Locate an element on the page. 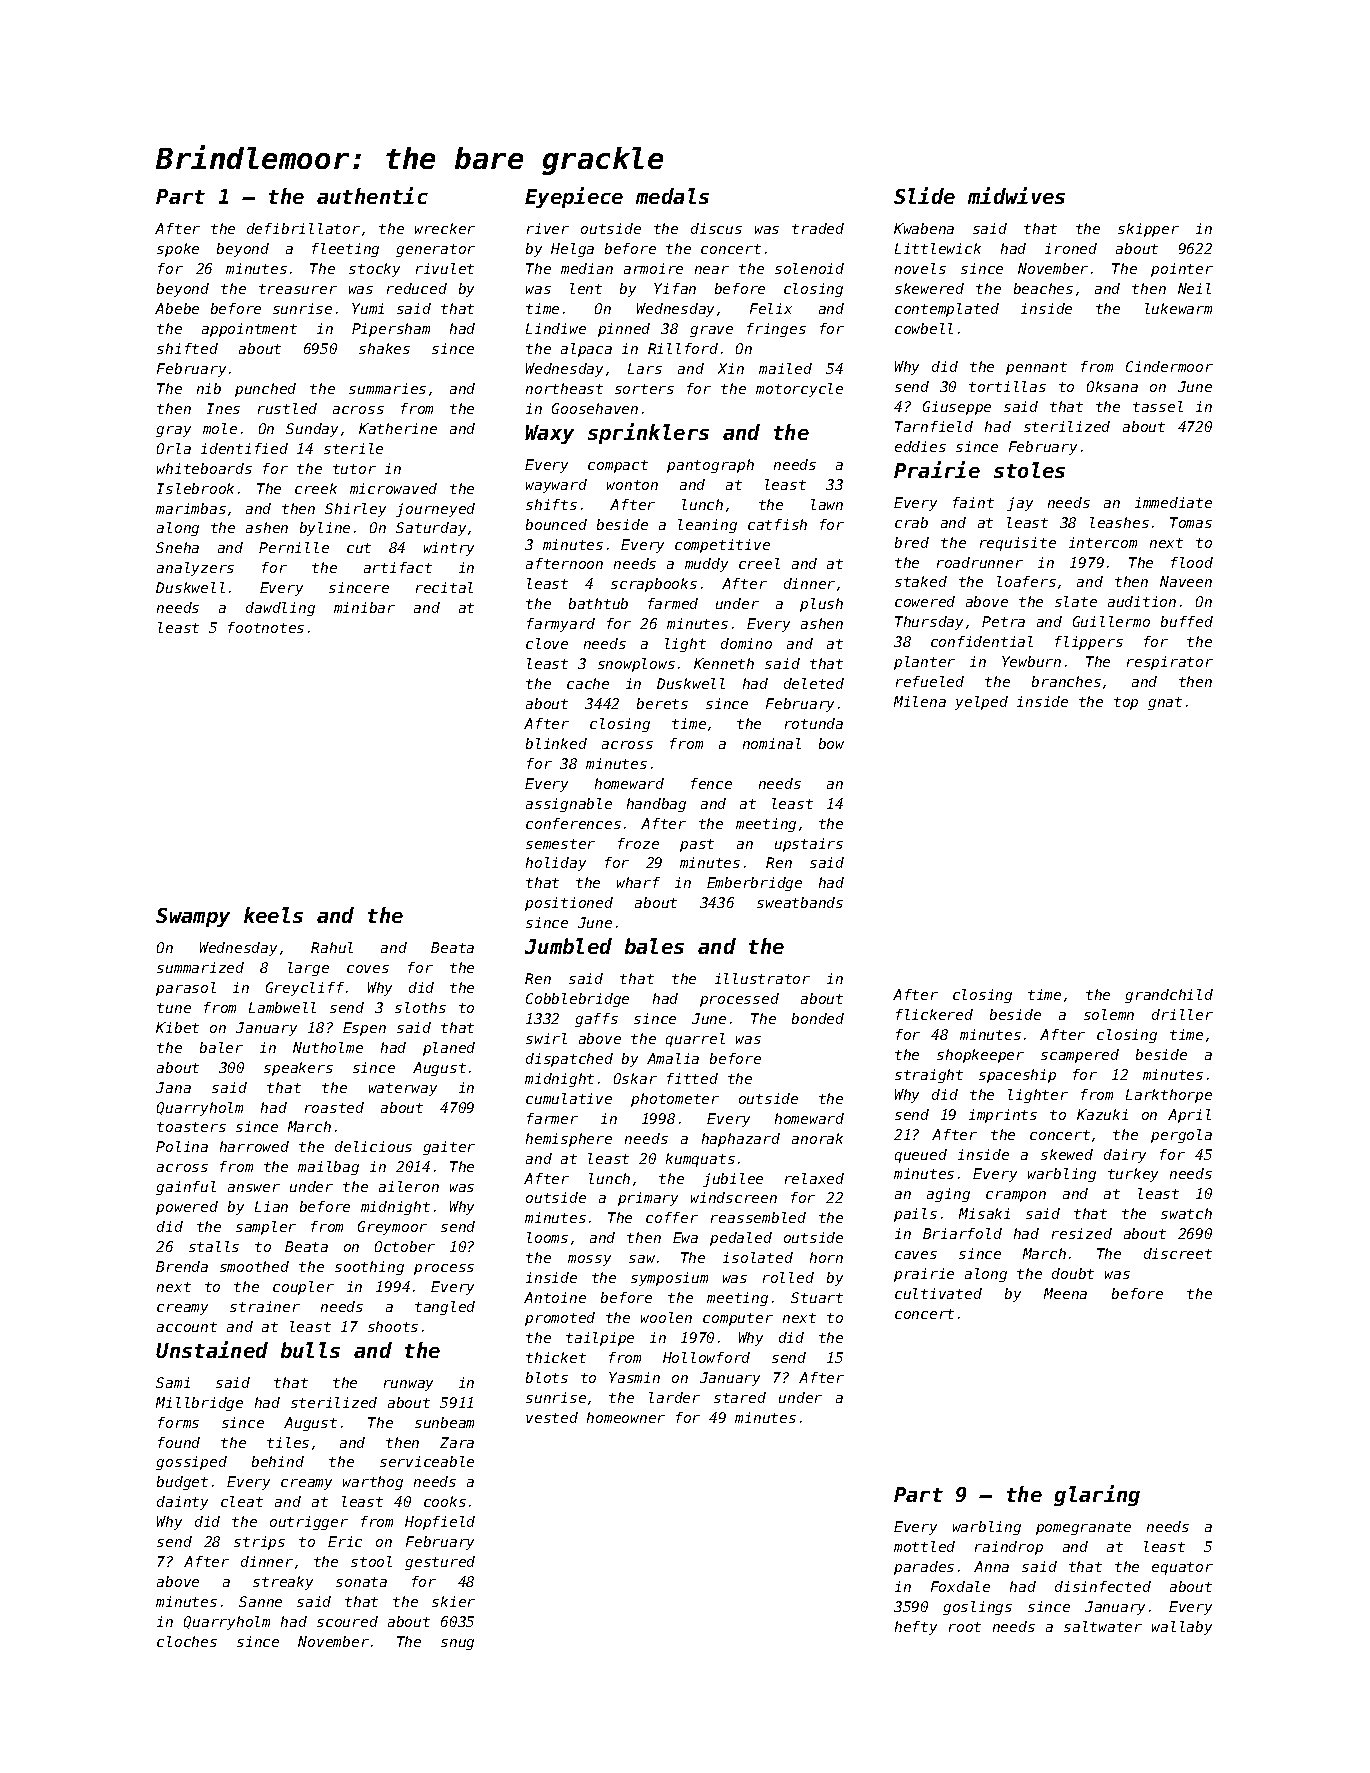 This page has width=1370, height=1773. hefty is located at coordinates (916, 1628).
